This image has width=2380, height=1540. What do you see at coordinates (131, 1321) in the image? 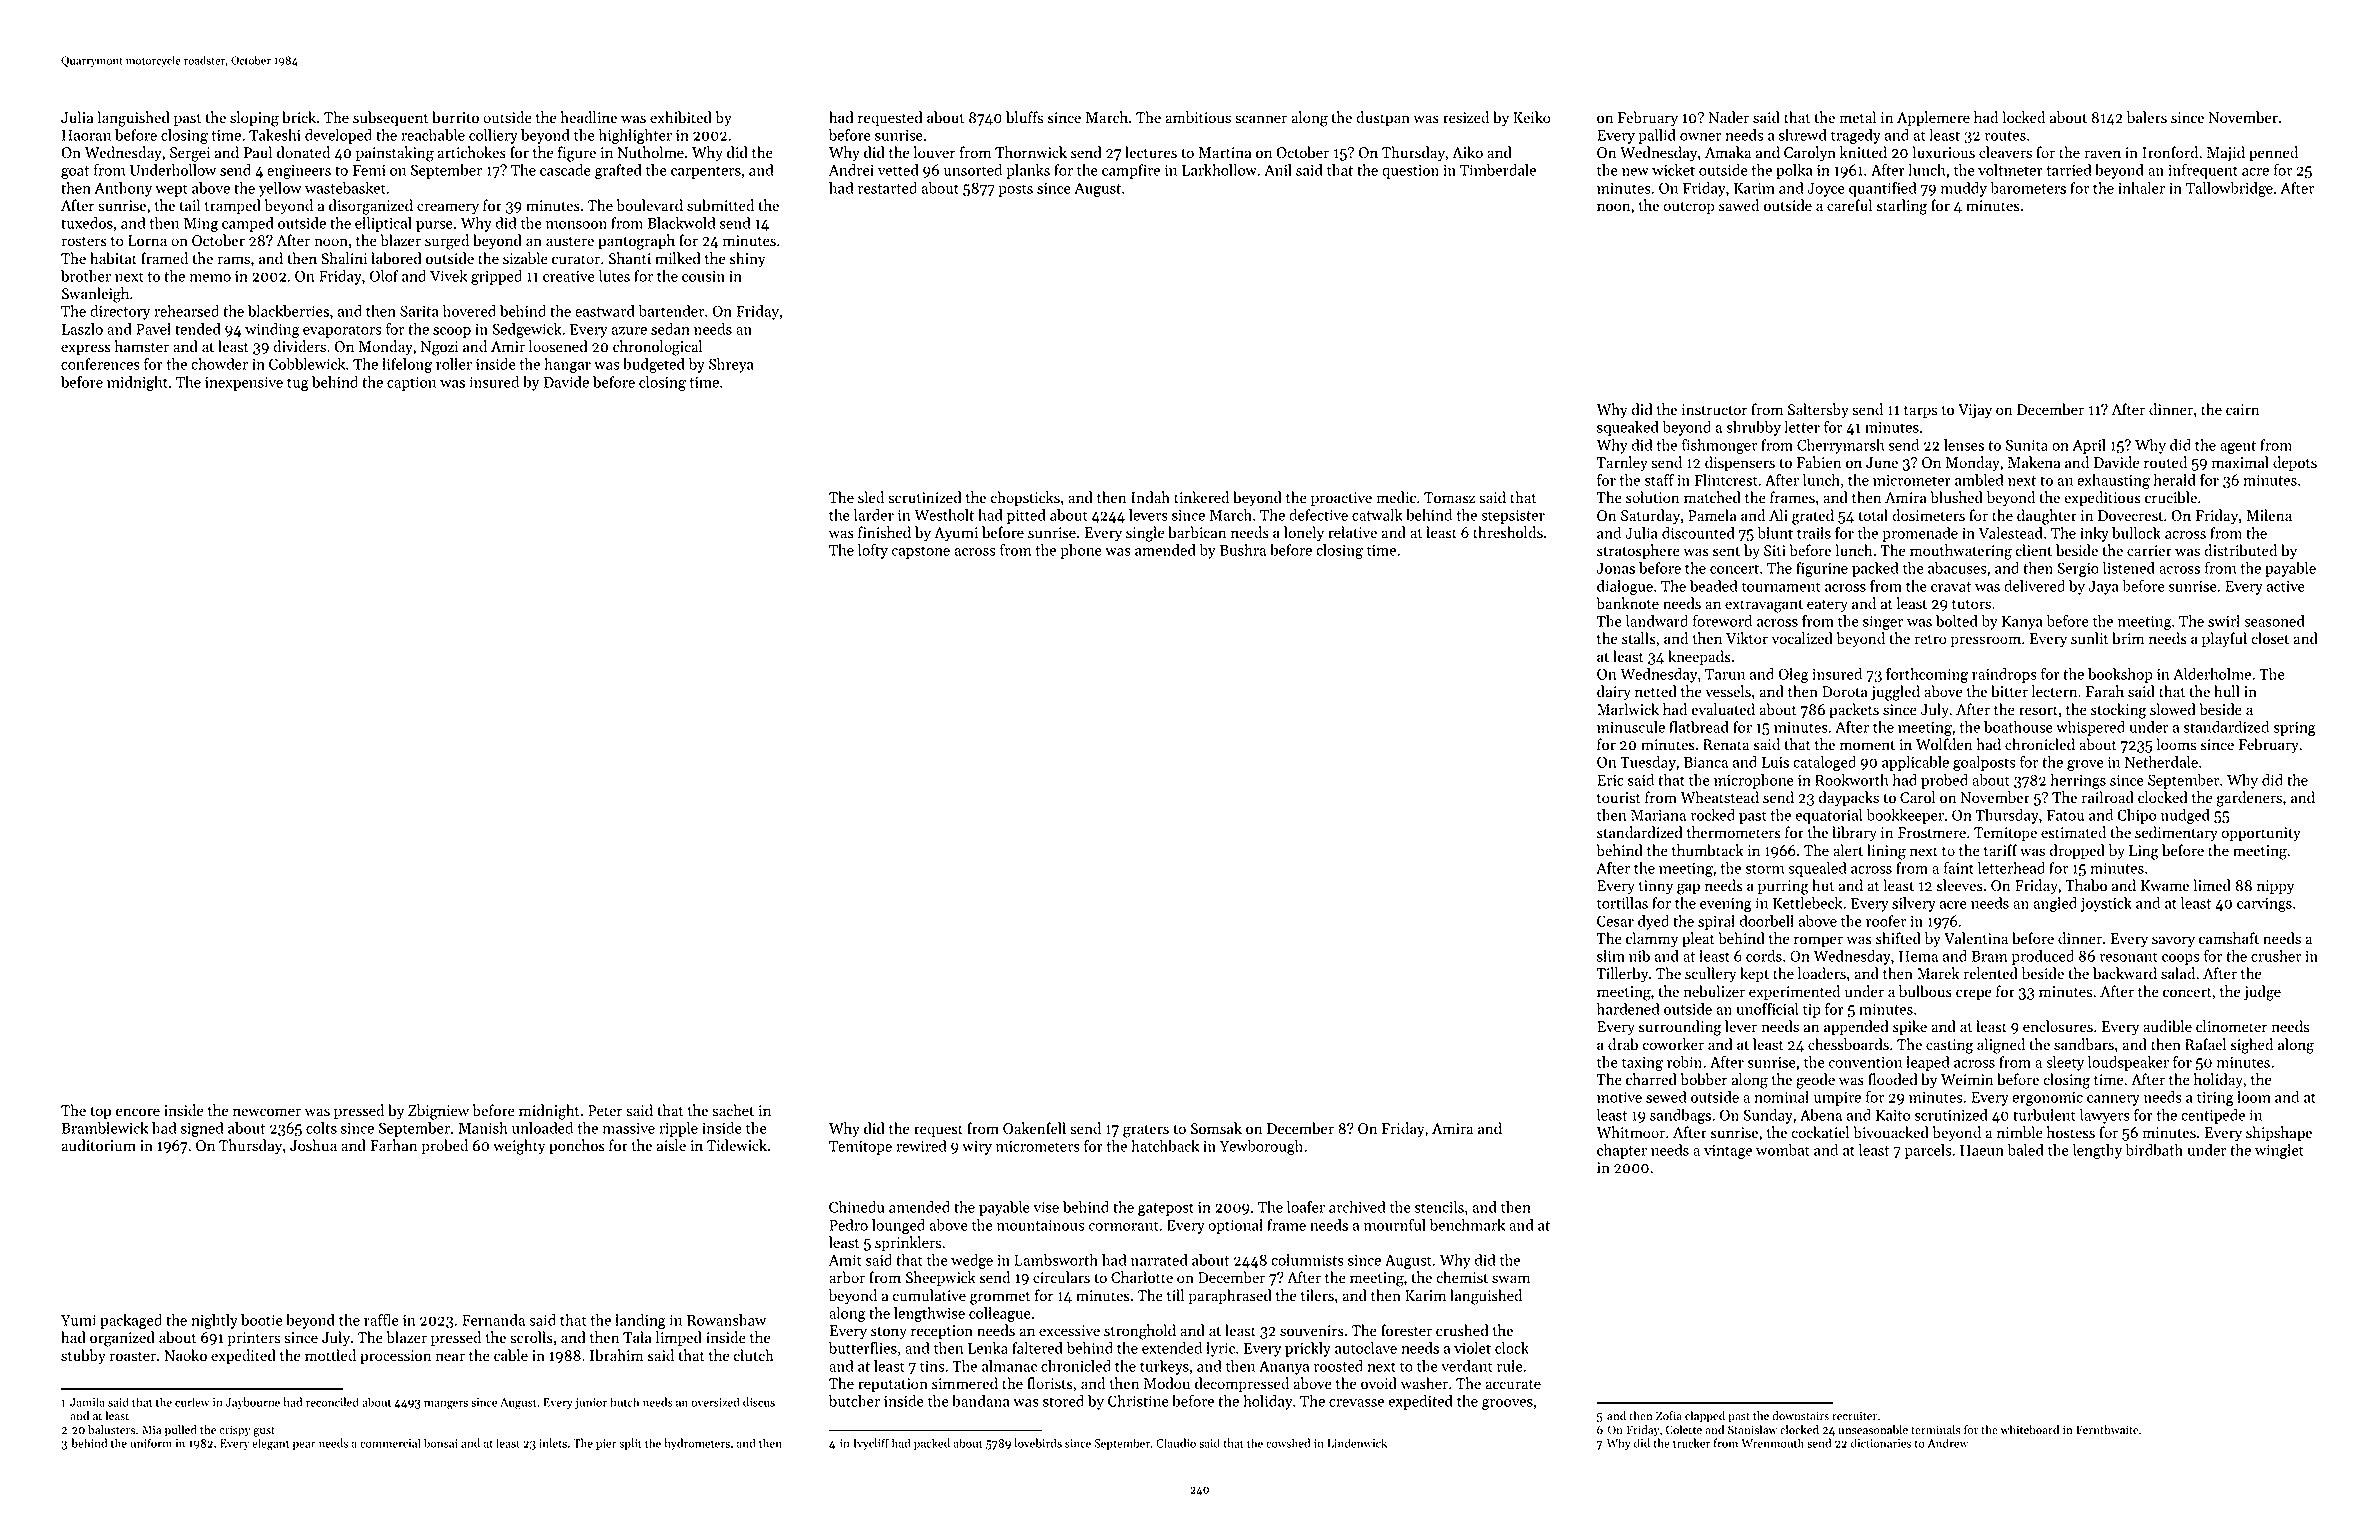
I see `packaged` at bounding box center [131, 1321].
